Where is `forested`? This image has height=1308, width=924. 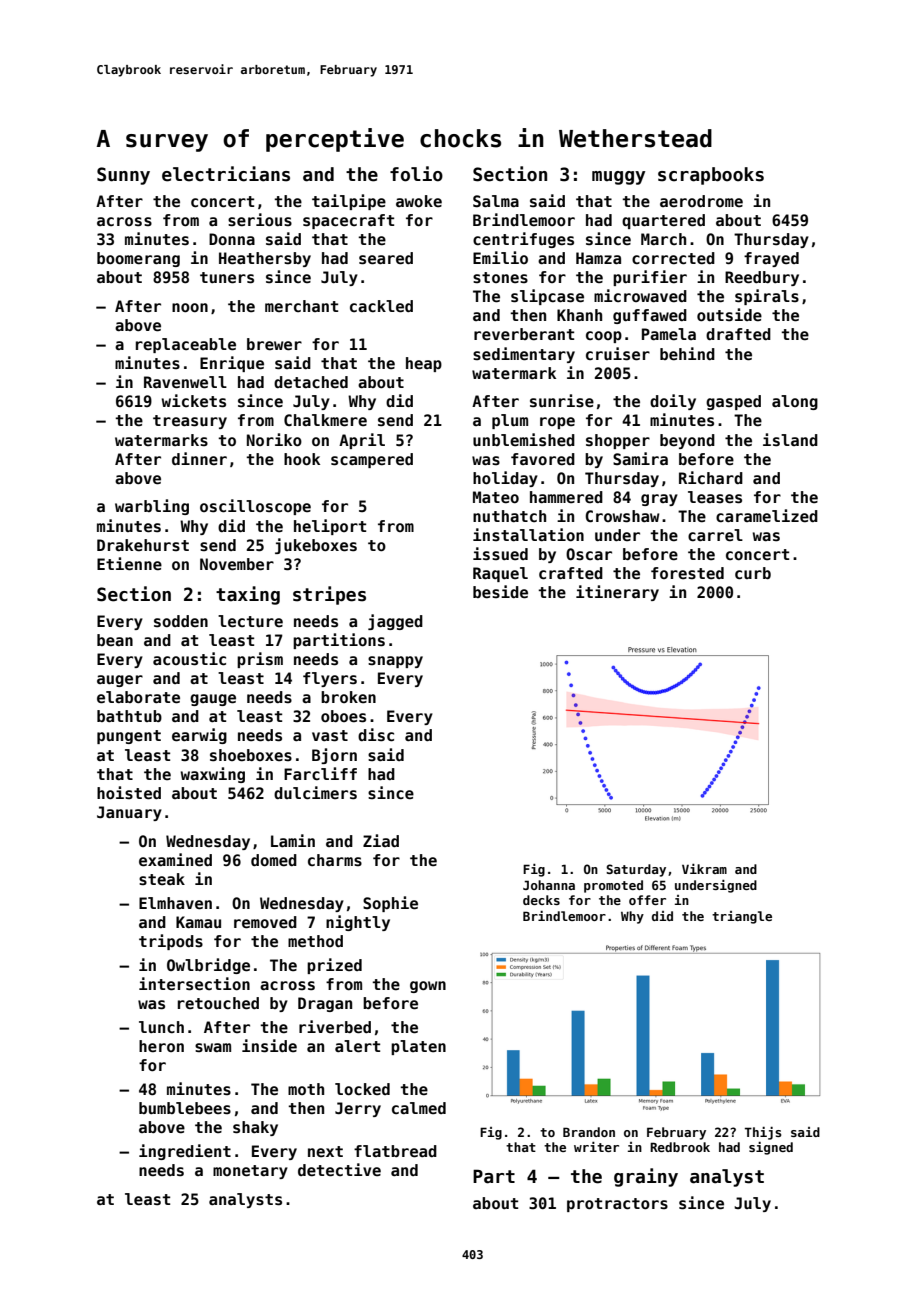
forested is located at coordinates (687, 573).
